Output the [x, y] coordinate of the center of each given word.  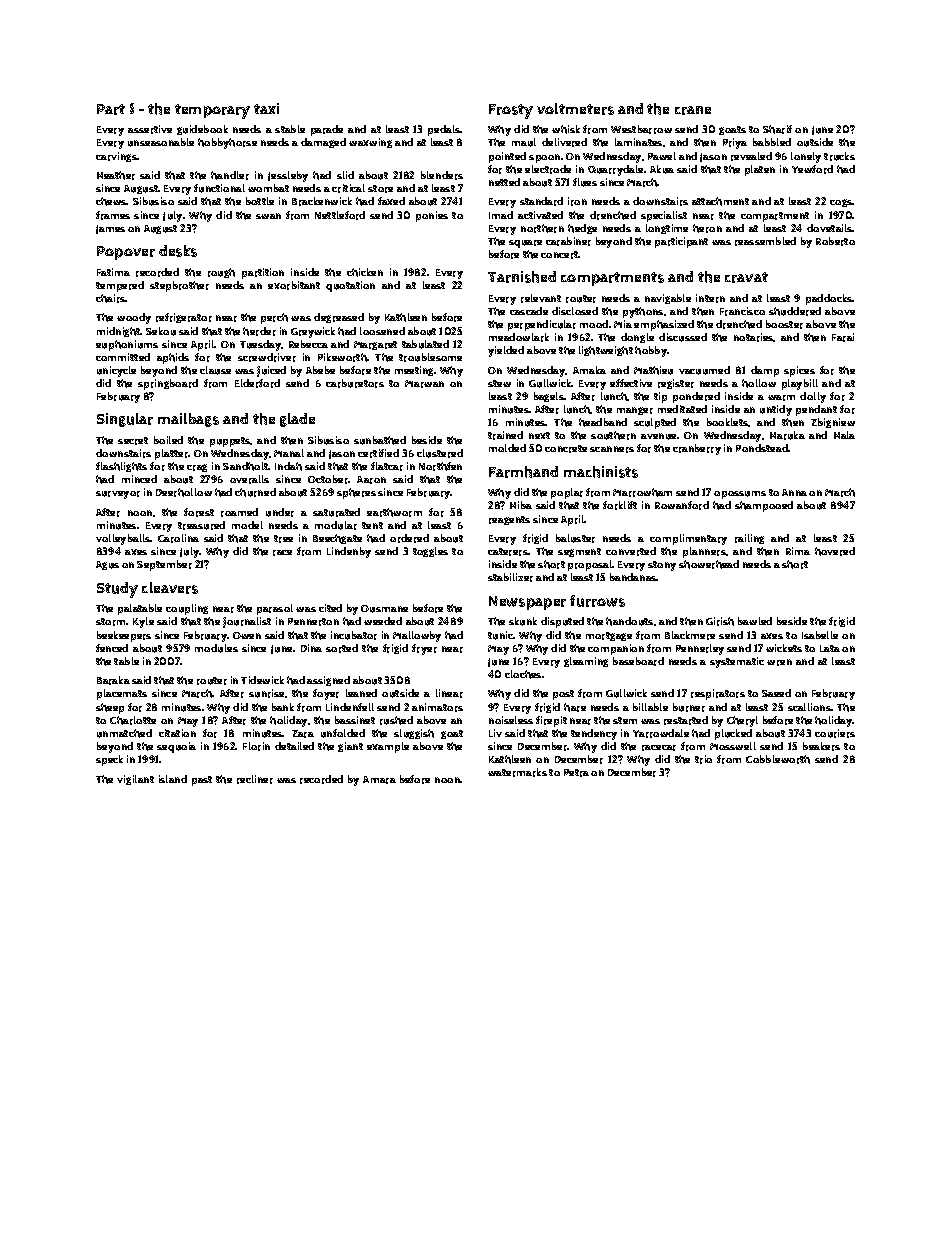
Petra [576, 773]
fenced [112, 648]
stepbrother [179, 286]
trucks [839, 156]
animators [437, 707]
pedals [444, 130]
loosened [382, 331]
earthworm [394, 512]
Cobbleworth [778, 759]
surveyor [118, 495]
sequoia [176, 747]
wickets [784, 648]
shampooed [764, 506]
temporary [212, 111]
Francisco [742, 311]
